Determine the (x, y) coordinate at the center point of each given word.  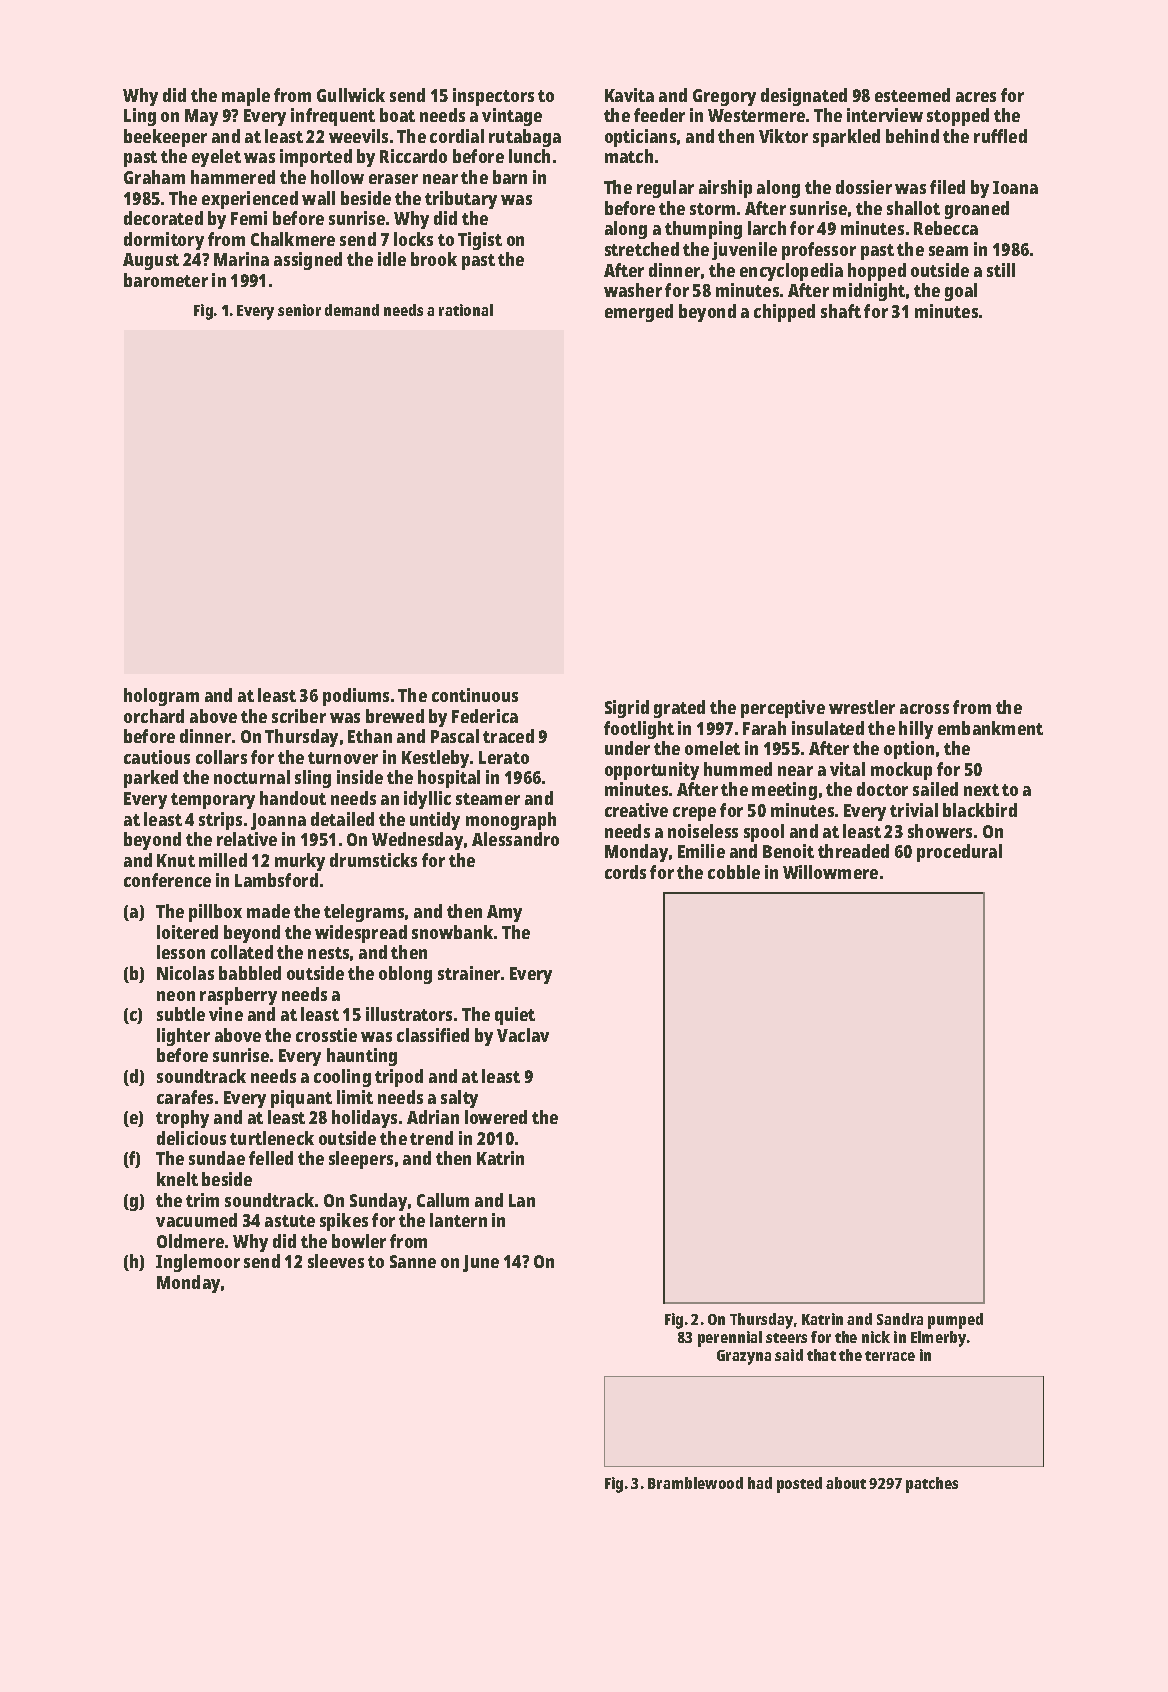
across (924, 709)
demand (352, 310)
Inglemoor (198, 1263)
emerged (639, 313)
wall (318, 198)
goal (961, 292)
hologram (161, 697)
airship (725, 189)
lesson (181, 952)
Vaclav (523, 1035)
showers (940, 831)
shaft (841, 311)
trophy (182, 1119)
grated (679, 709)
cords (625, 872)
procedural (959, 853)
